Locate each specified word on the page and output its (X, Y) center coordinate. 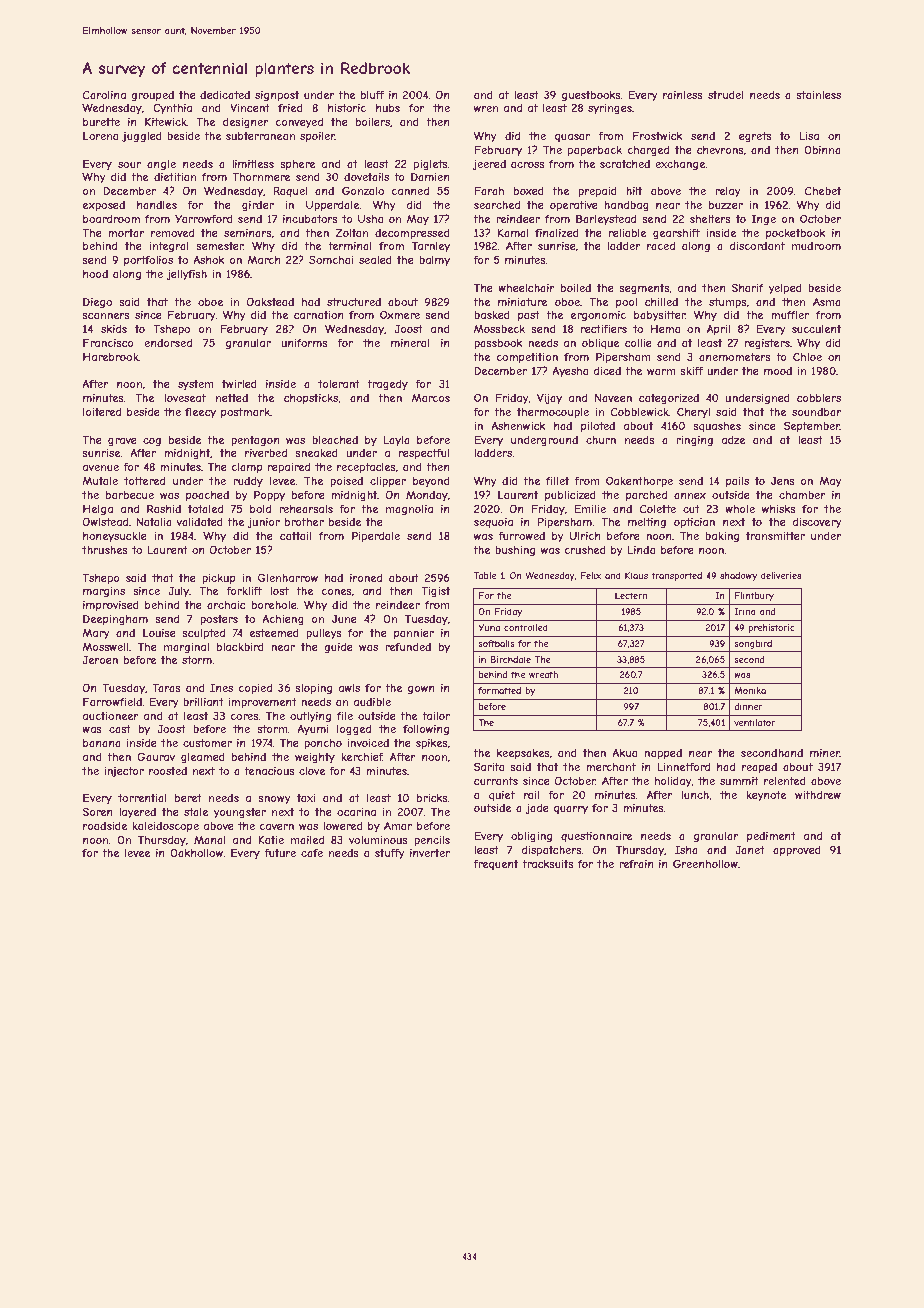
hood (95, 274)
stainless (818, 95)
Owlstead (105, 521)
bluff (372, 94)
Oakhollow (196, 852)
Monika (750, 690)
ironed (366, 578)
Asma (827, 301)
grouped (152, 96)
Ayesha (570, 372)
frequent (495, 864)
